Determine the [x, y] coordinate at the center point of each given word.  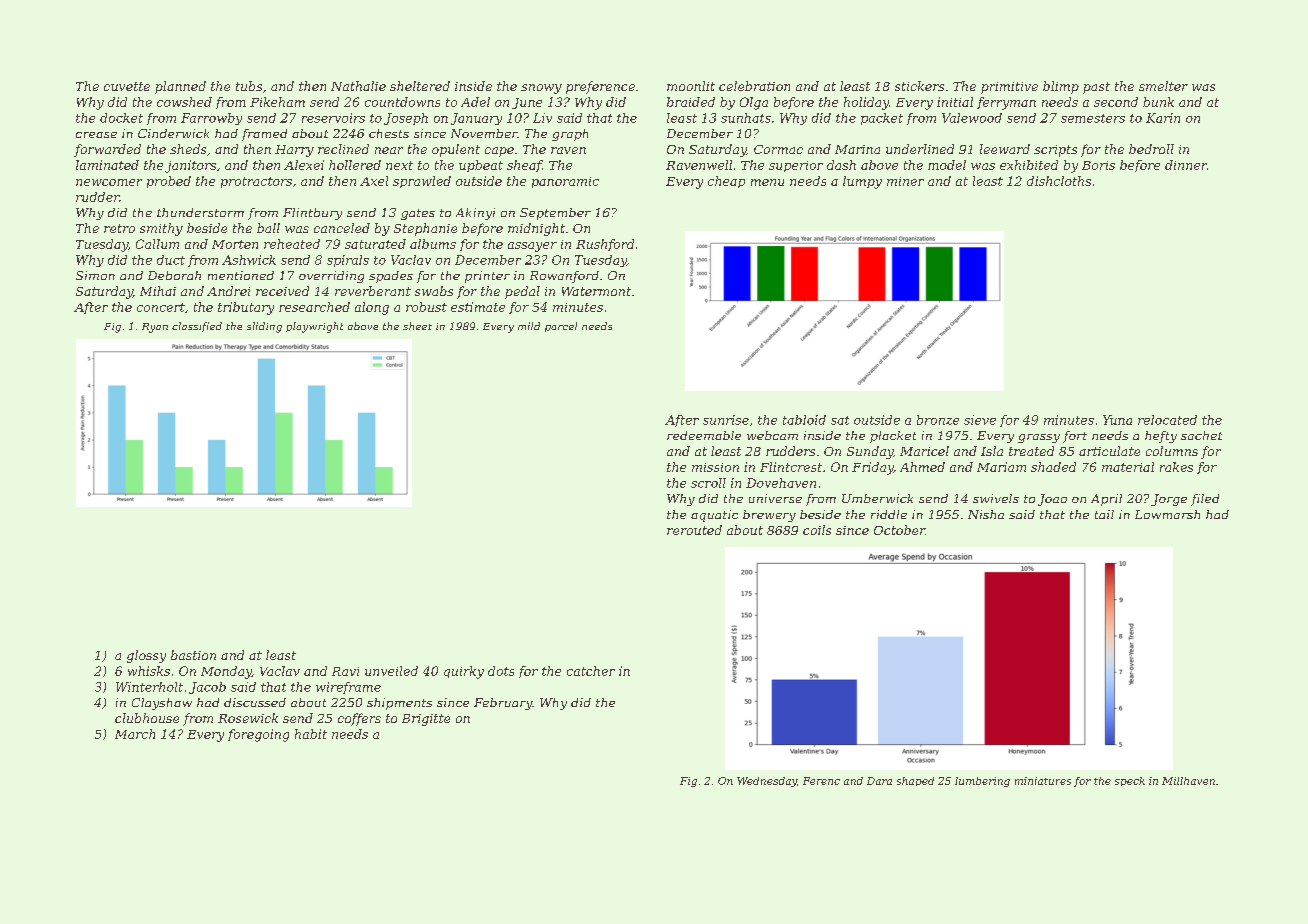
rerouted [694, 530]
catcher [591, 671]
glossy [146, 656]
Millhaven [1188, 781]
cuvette [127, 86]
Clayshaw [162, 704]
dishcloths [1059, 181]
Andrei [228, 291]
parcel [561, 327]
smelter [1163, 86]
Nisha [986, 514]
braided [691, 102]
